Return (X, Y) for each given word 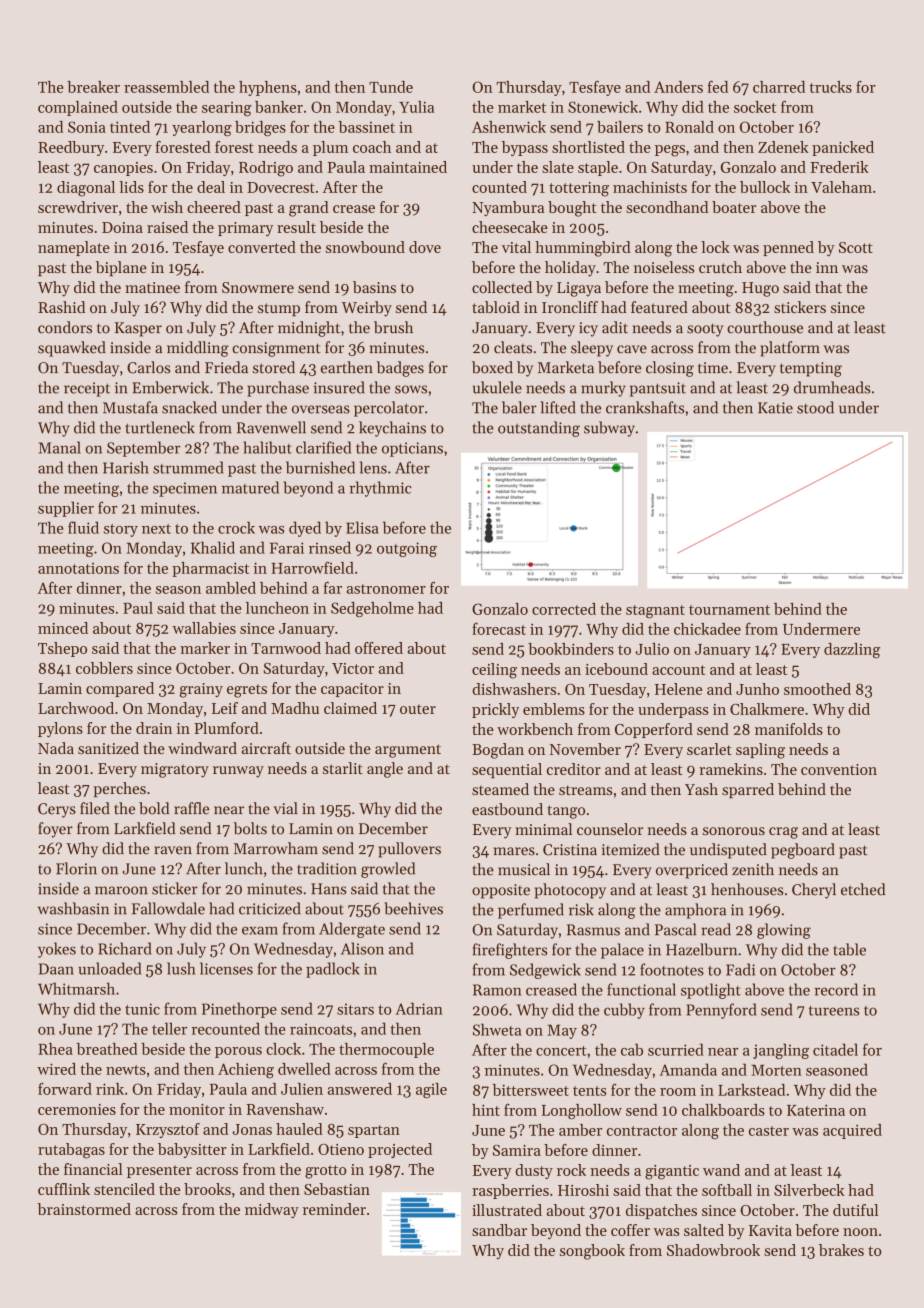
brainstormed (84, 1209)
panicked (843, 148)
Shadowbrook (713, 1250)
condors (65, 327)
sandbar (499, 1230)
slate (558, 167)
